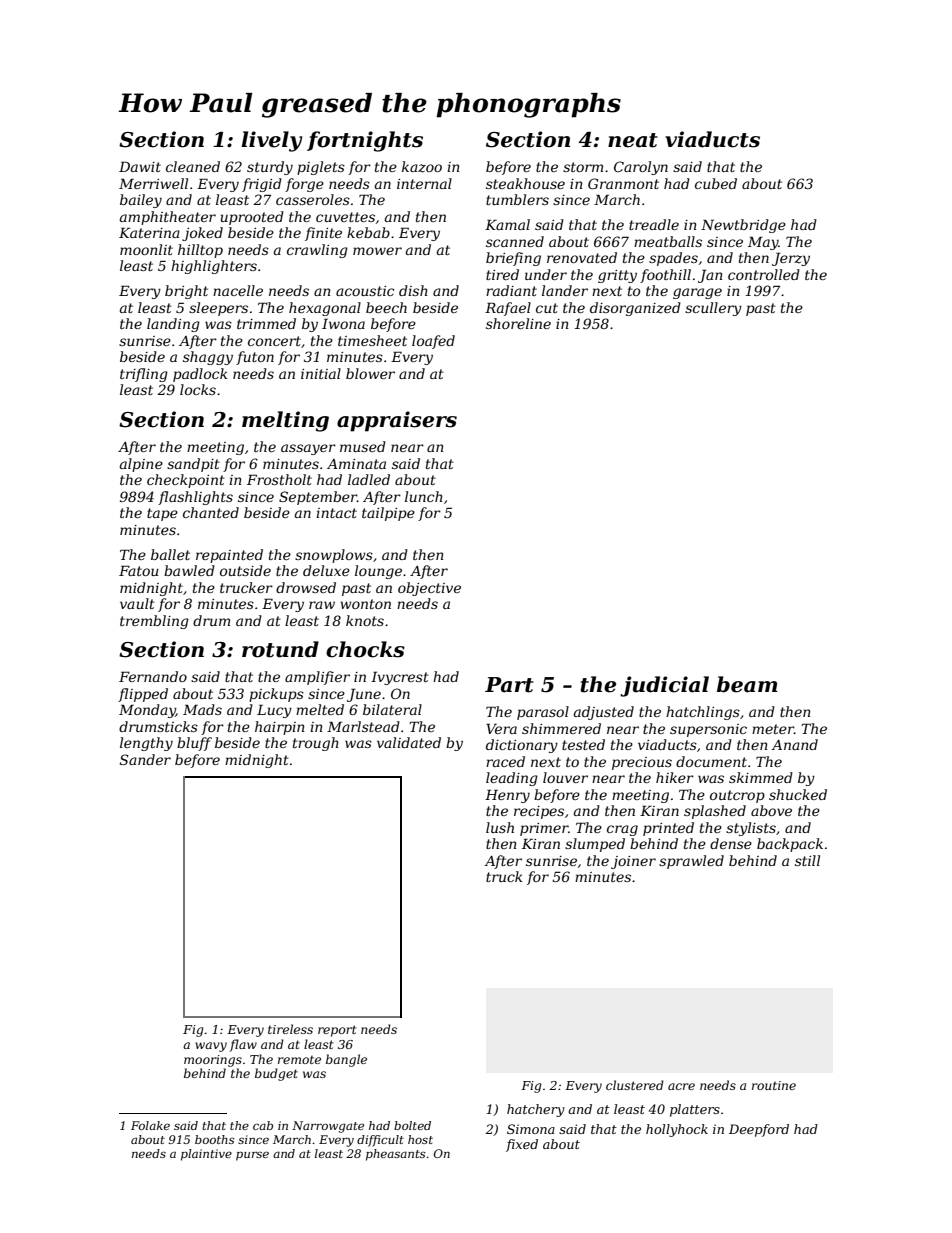  Describe the element at coordinates (500, 827) in the screenshot. I see `lush` at that location.
